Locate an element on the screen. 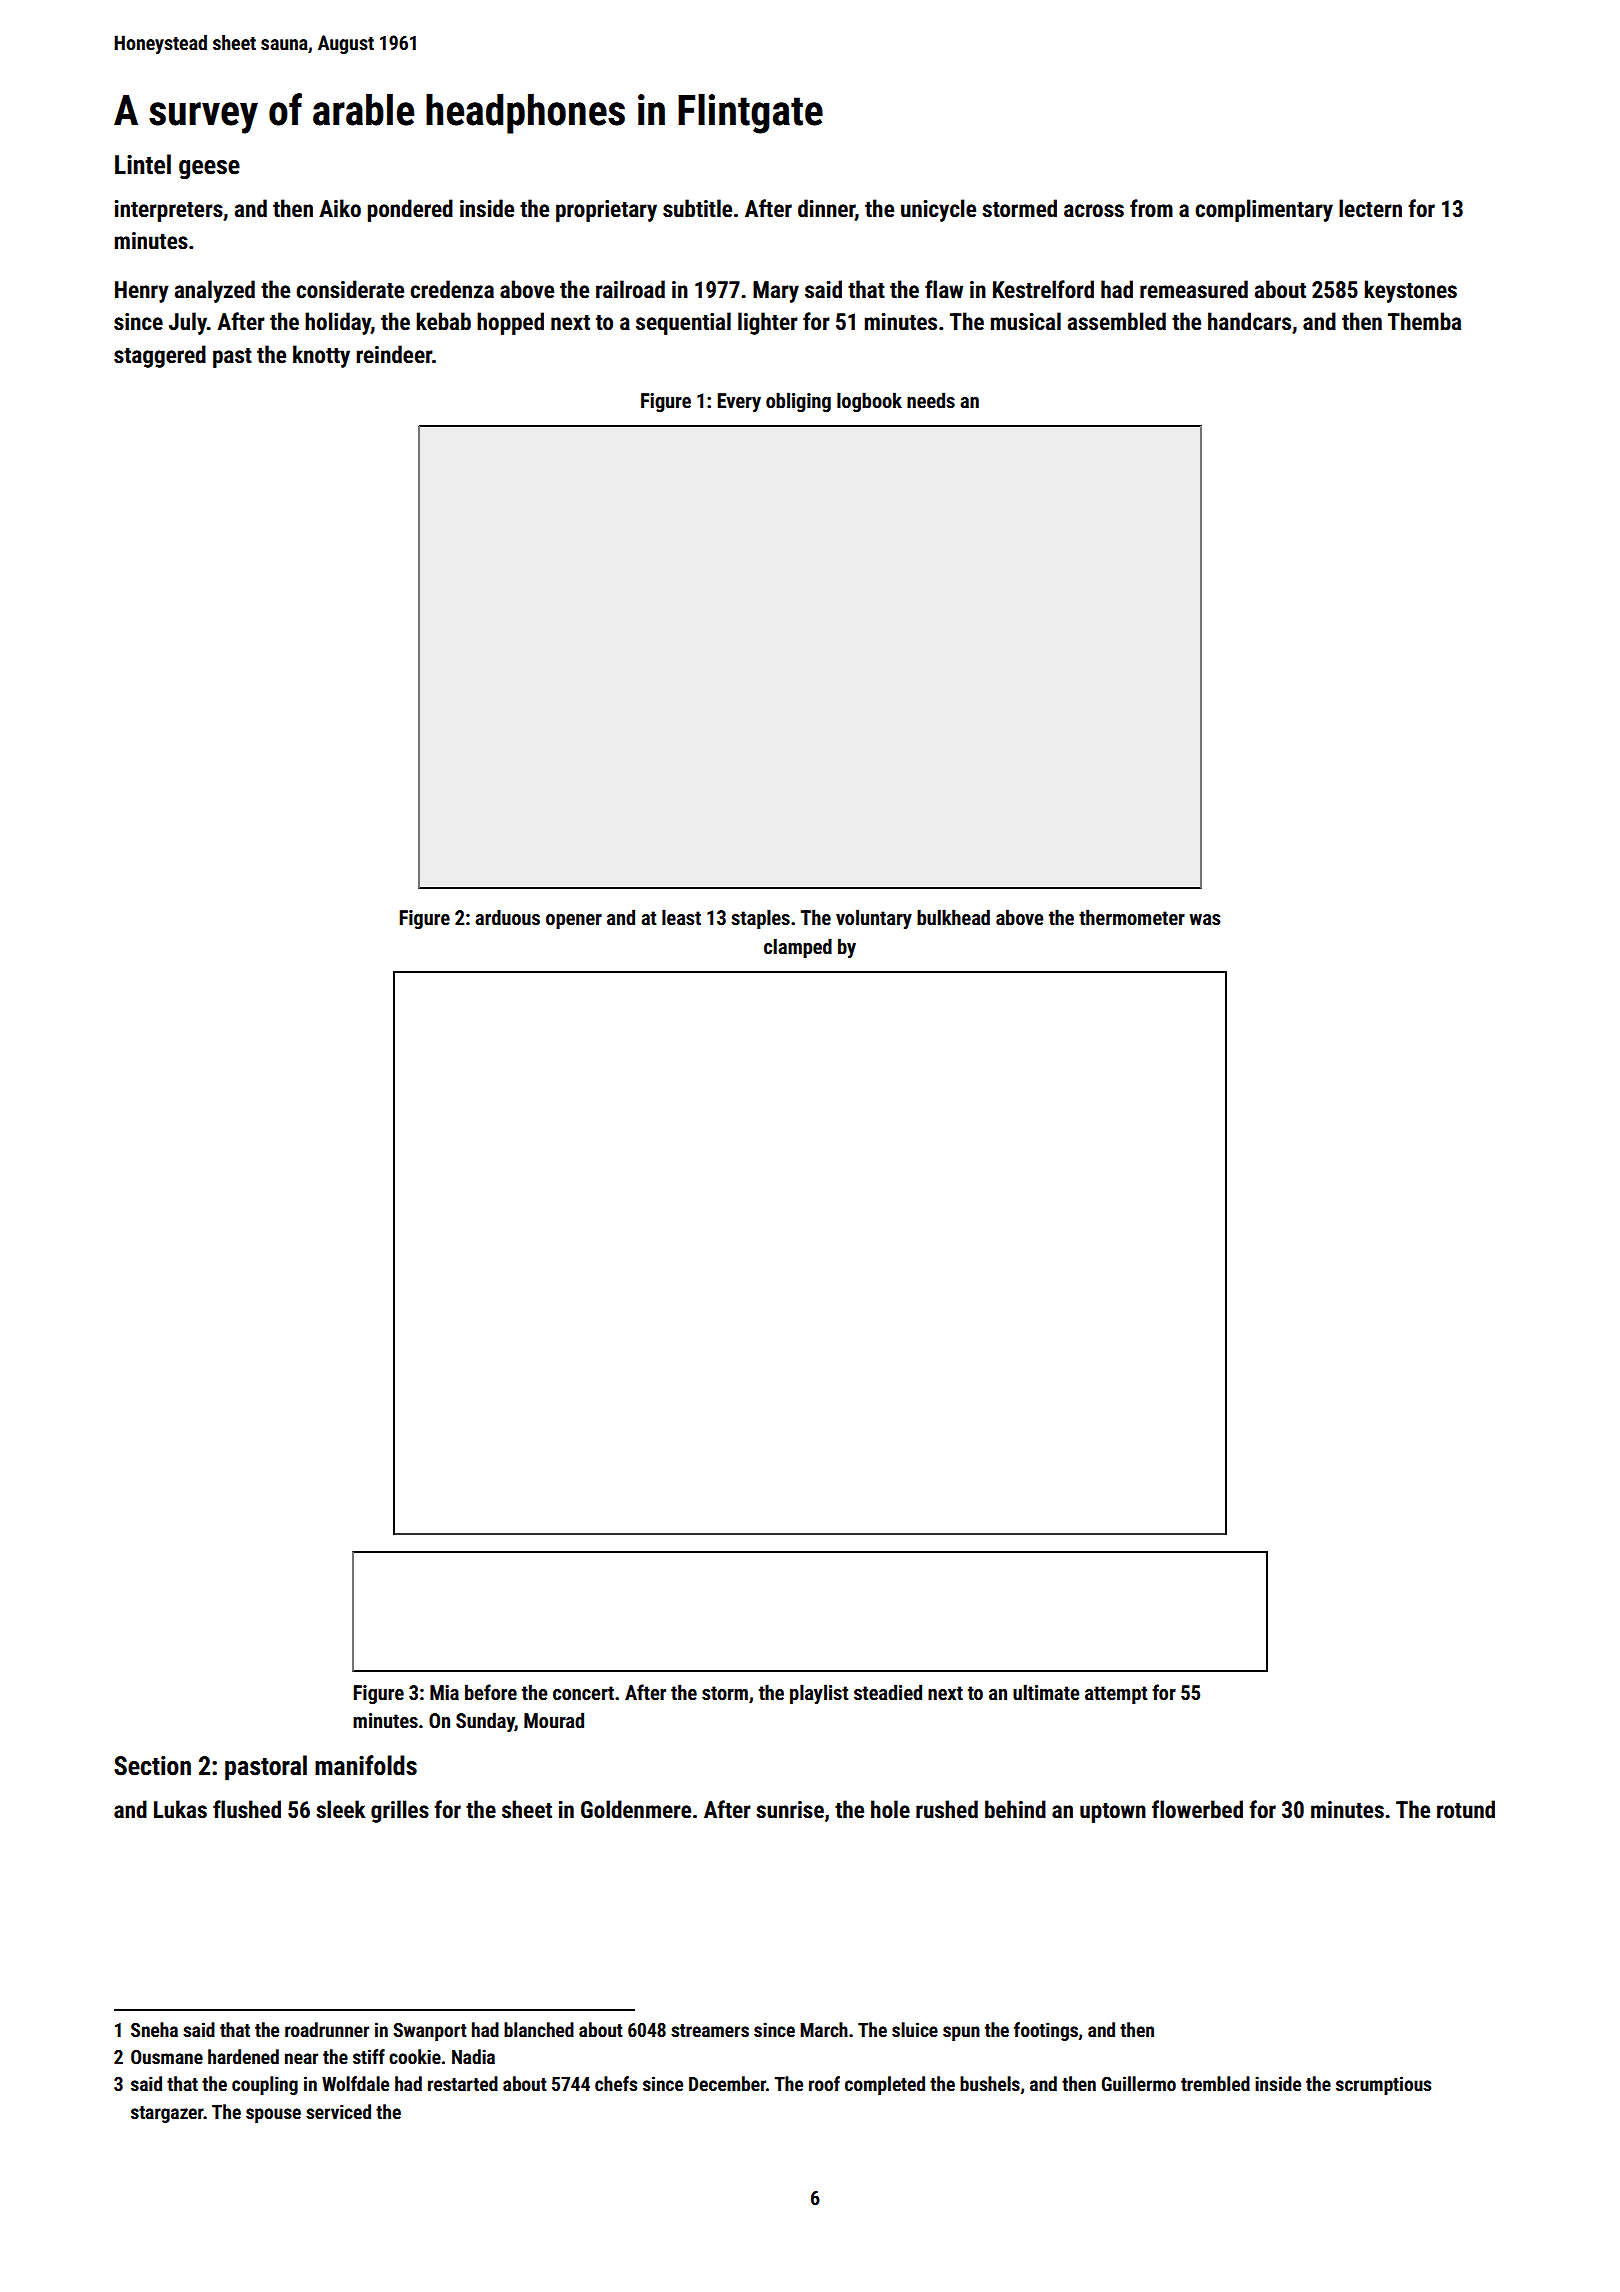 The image size is (1620, 2292). Aiko is located at coordinates (340, 208).
